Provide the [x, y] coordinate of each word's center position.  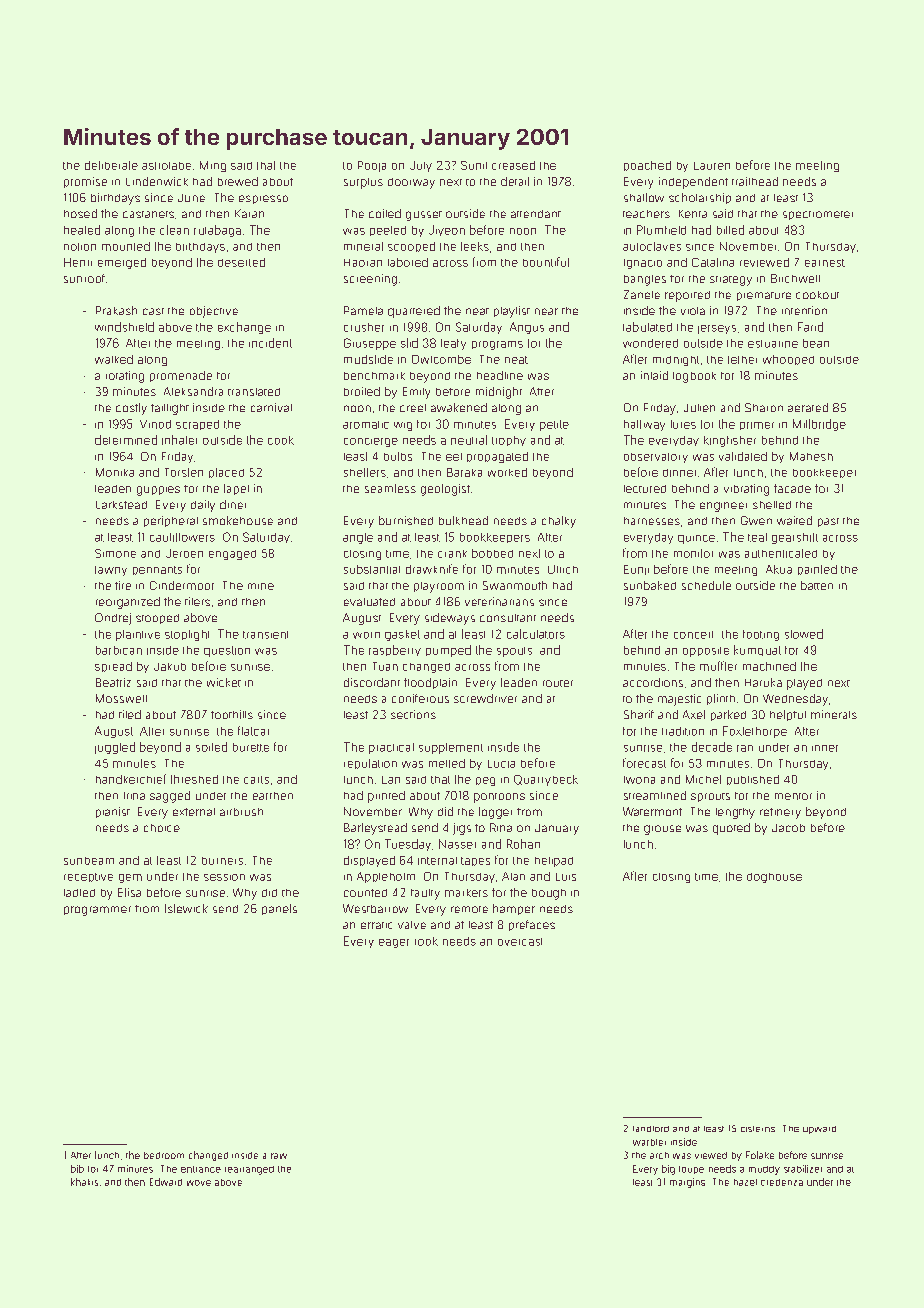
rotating [125, 377]
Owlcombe [441, 359]
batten [817, 585]
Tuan [385, 666]
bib [77, 1169]
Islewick [186, 908]
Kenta [693, 214]
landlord [651, 1129]
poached [647, 166]
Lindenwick [157, 181]
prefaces [532, 925]
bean [816, 343]
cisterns [758, 1129]
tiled [130, 714]
